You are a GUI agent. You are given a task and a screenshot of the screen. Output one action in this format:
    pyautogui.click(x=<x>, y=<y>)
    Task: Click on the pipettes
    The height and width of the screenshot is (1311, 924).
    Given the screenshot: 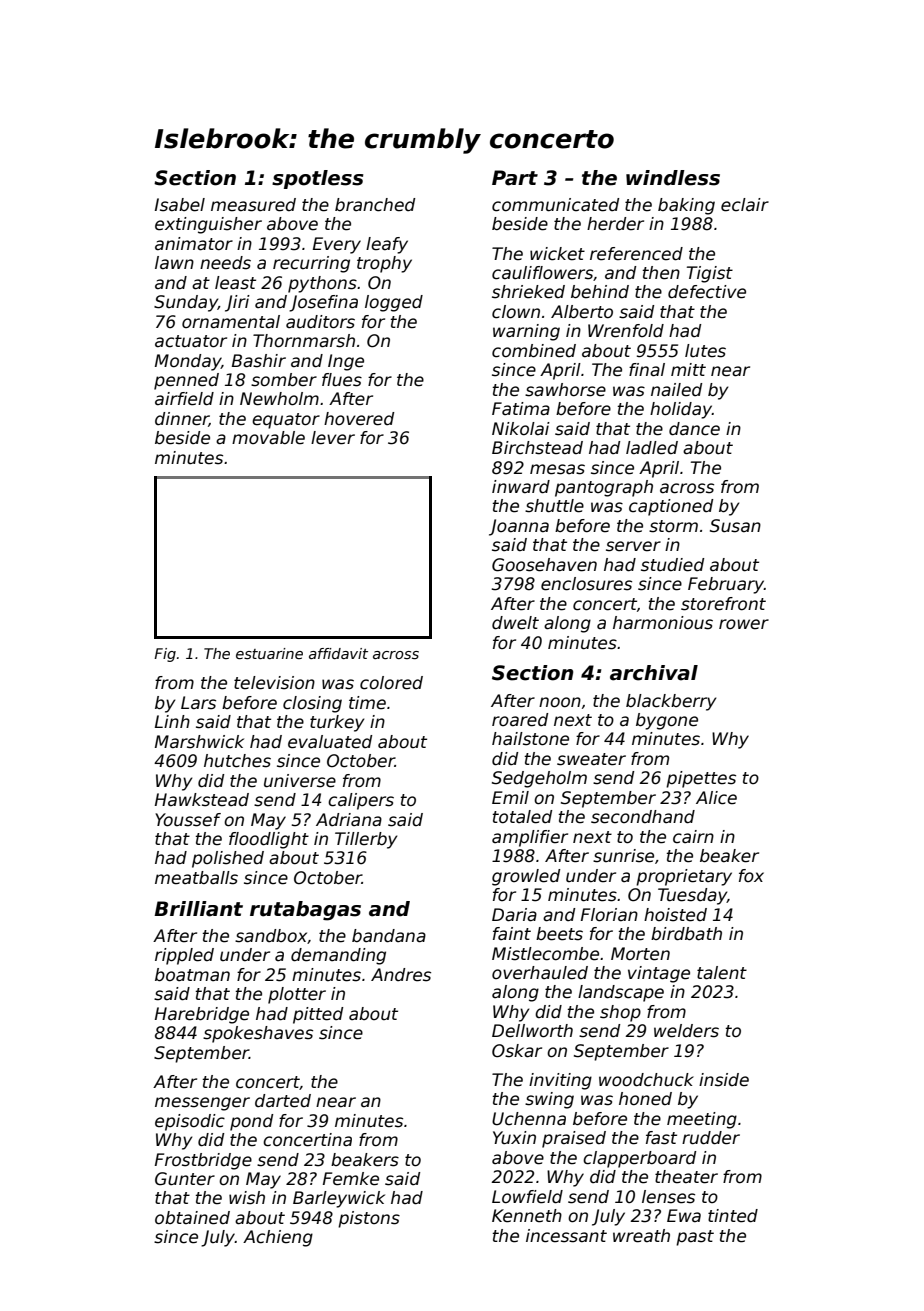 What is the action you would take?
    pyautogui.click(x=701, y=779)
